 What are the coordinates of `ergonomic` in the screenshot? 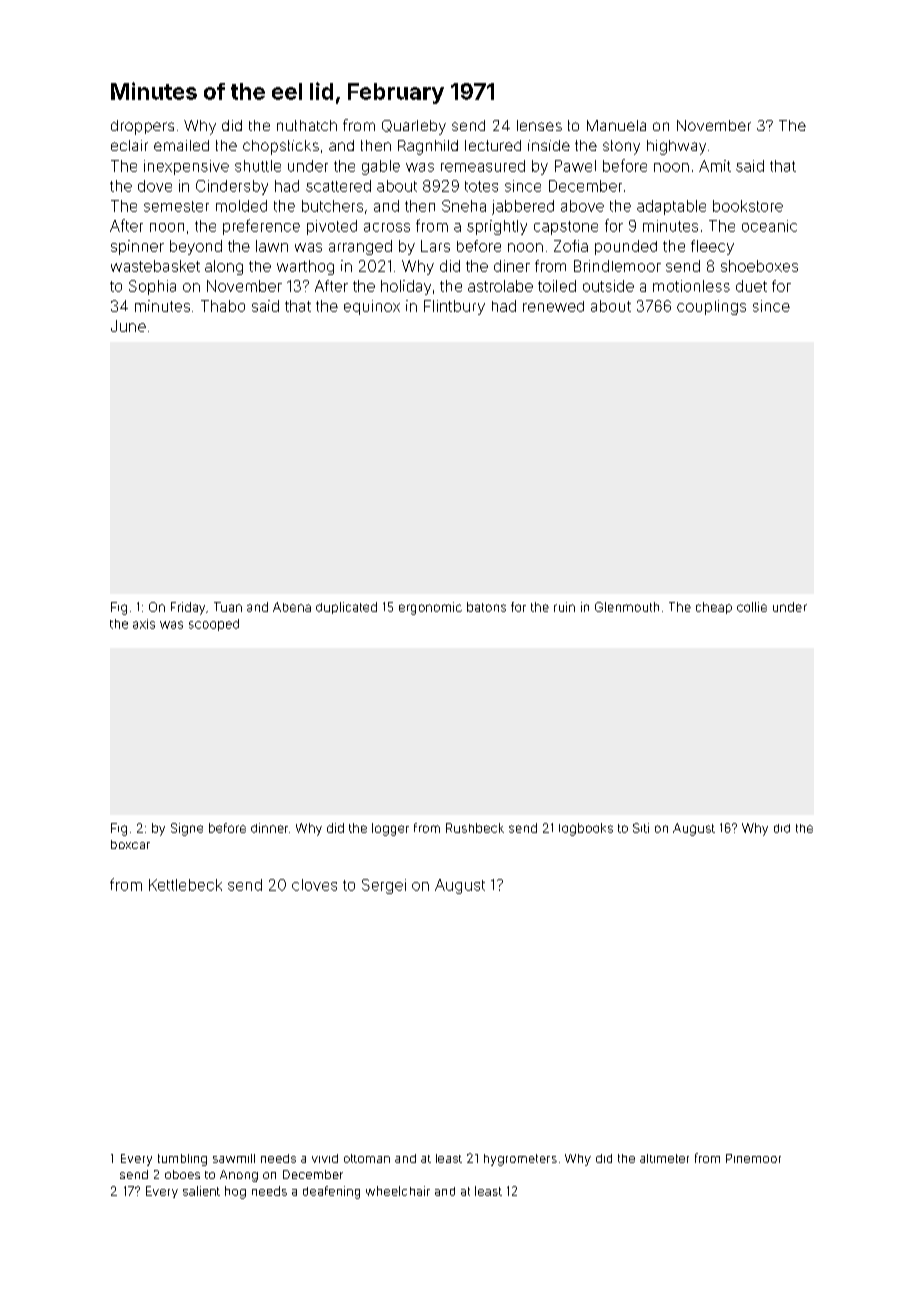 It's located at (430, 608).
